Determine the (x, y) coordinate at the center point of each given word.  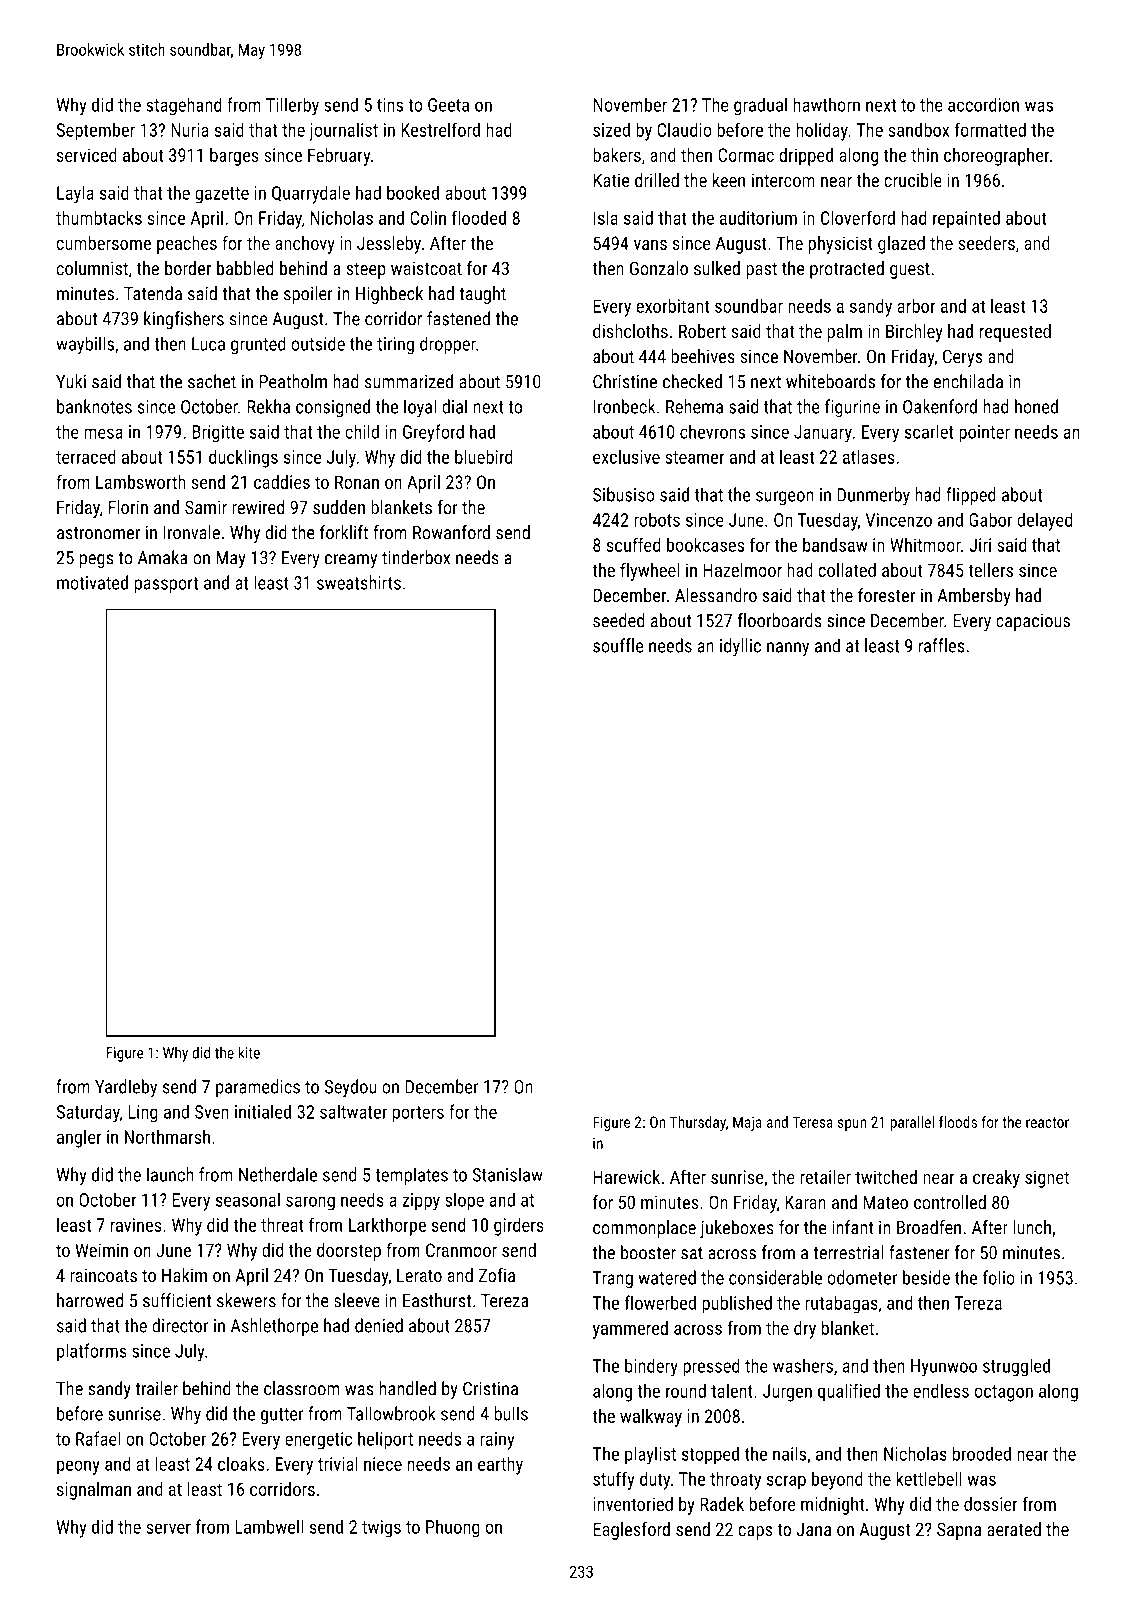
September (96, 131)
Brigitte (218, 434)
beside (926, 1277)
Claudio (684, 129)
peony (78, 1467)
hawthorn (826, 104)
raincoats (103, 1275)
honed (1036, 406)
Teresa (812, 1122)
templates (411, 1176)
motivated (92, 582)
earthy (500, 1465)
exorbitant (672, 306)
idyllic (740, 647)
